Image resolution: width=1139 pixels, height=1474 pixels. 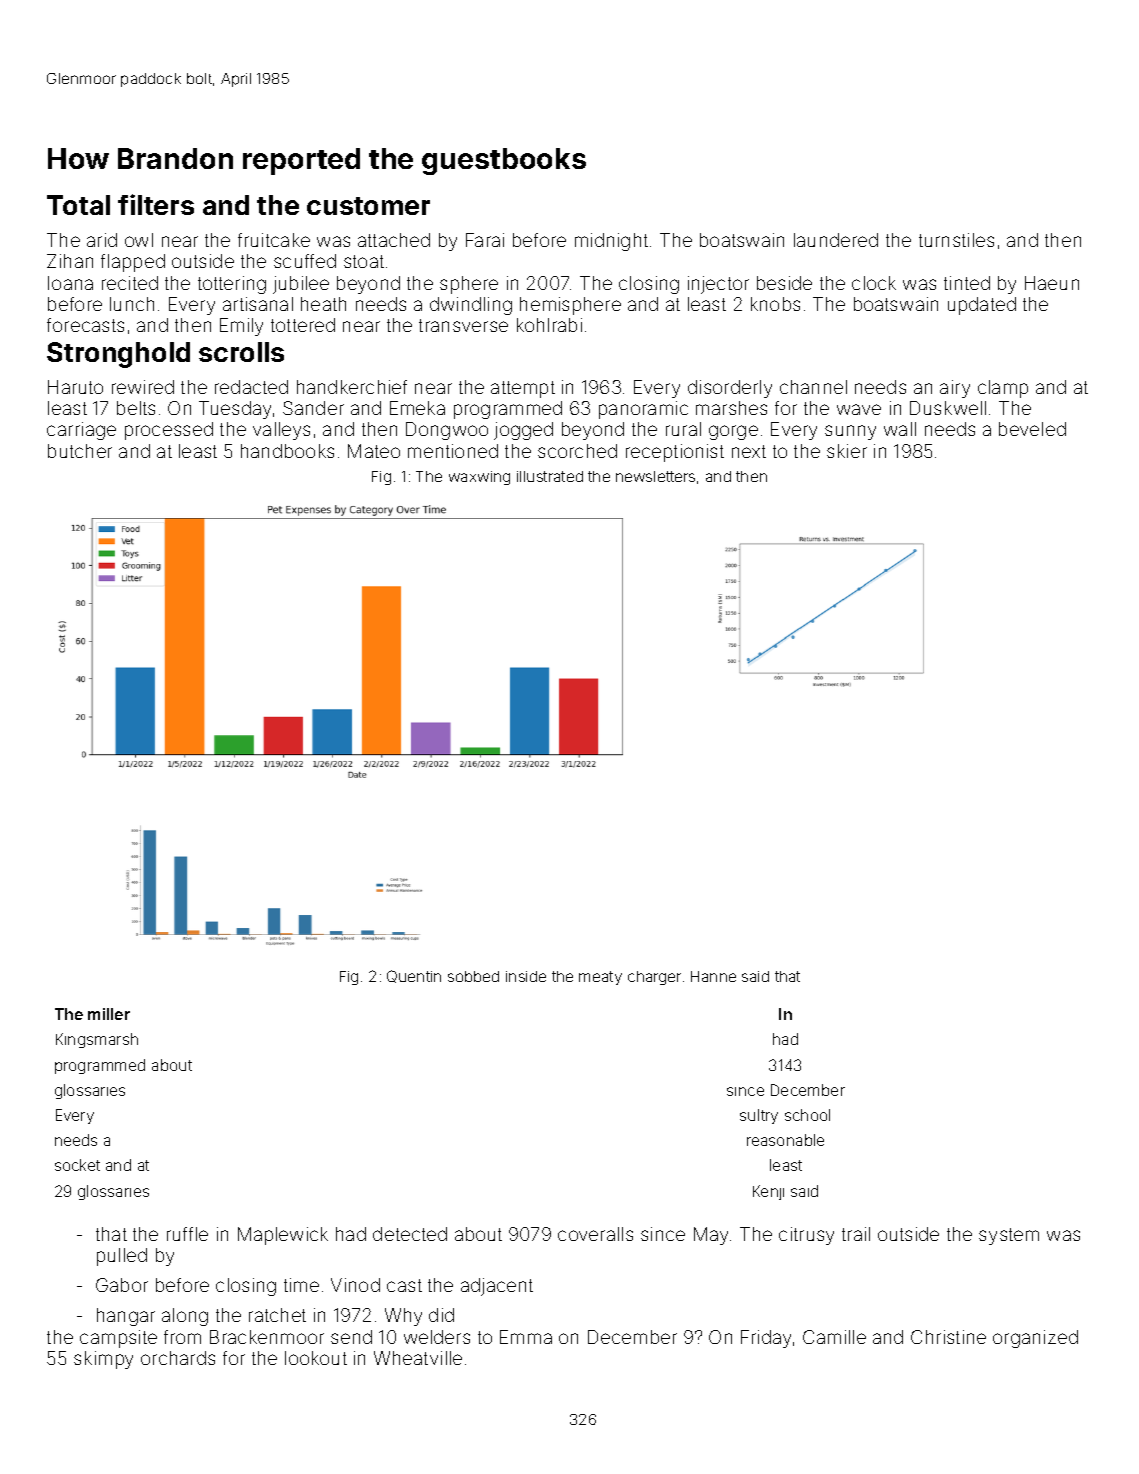 I want to click on skier, so click(x=847, y=451).
